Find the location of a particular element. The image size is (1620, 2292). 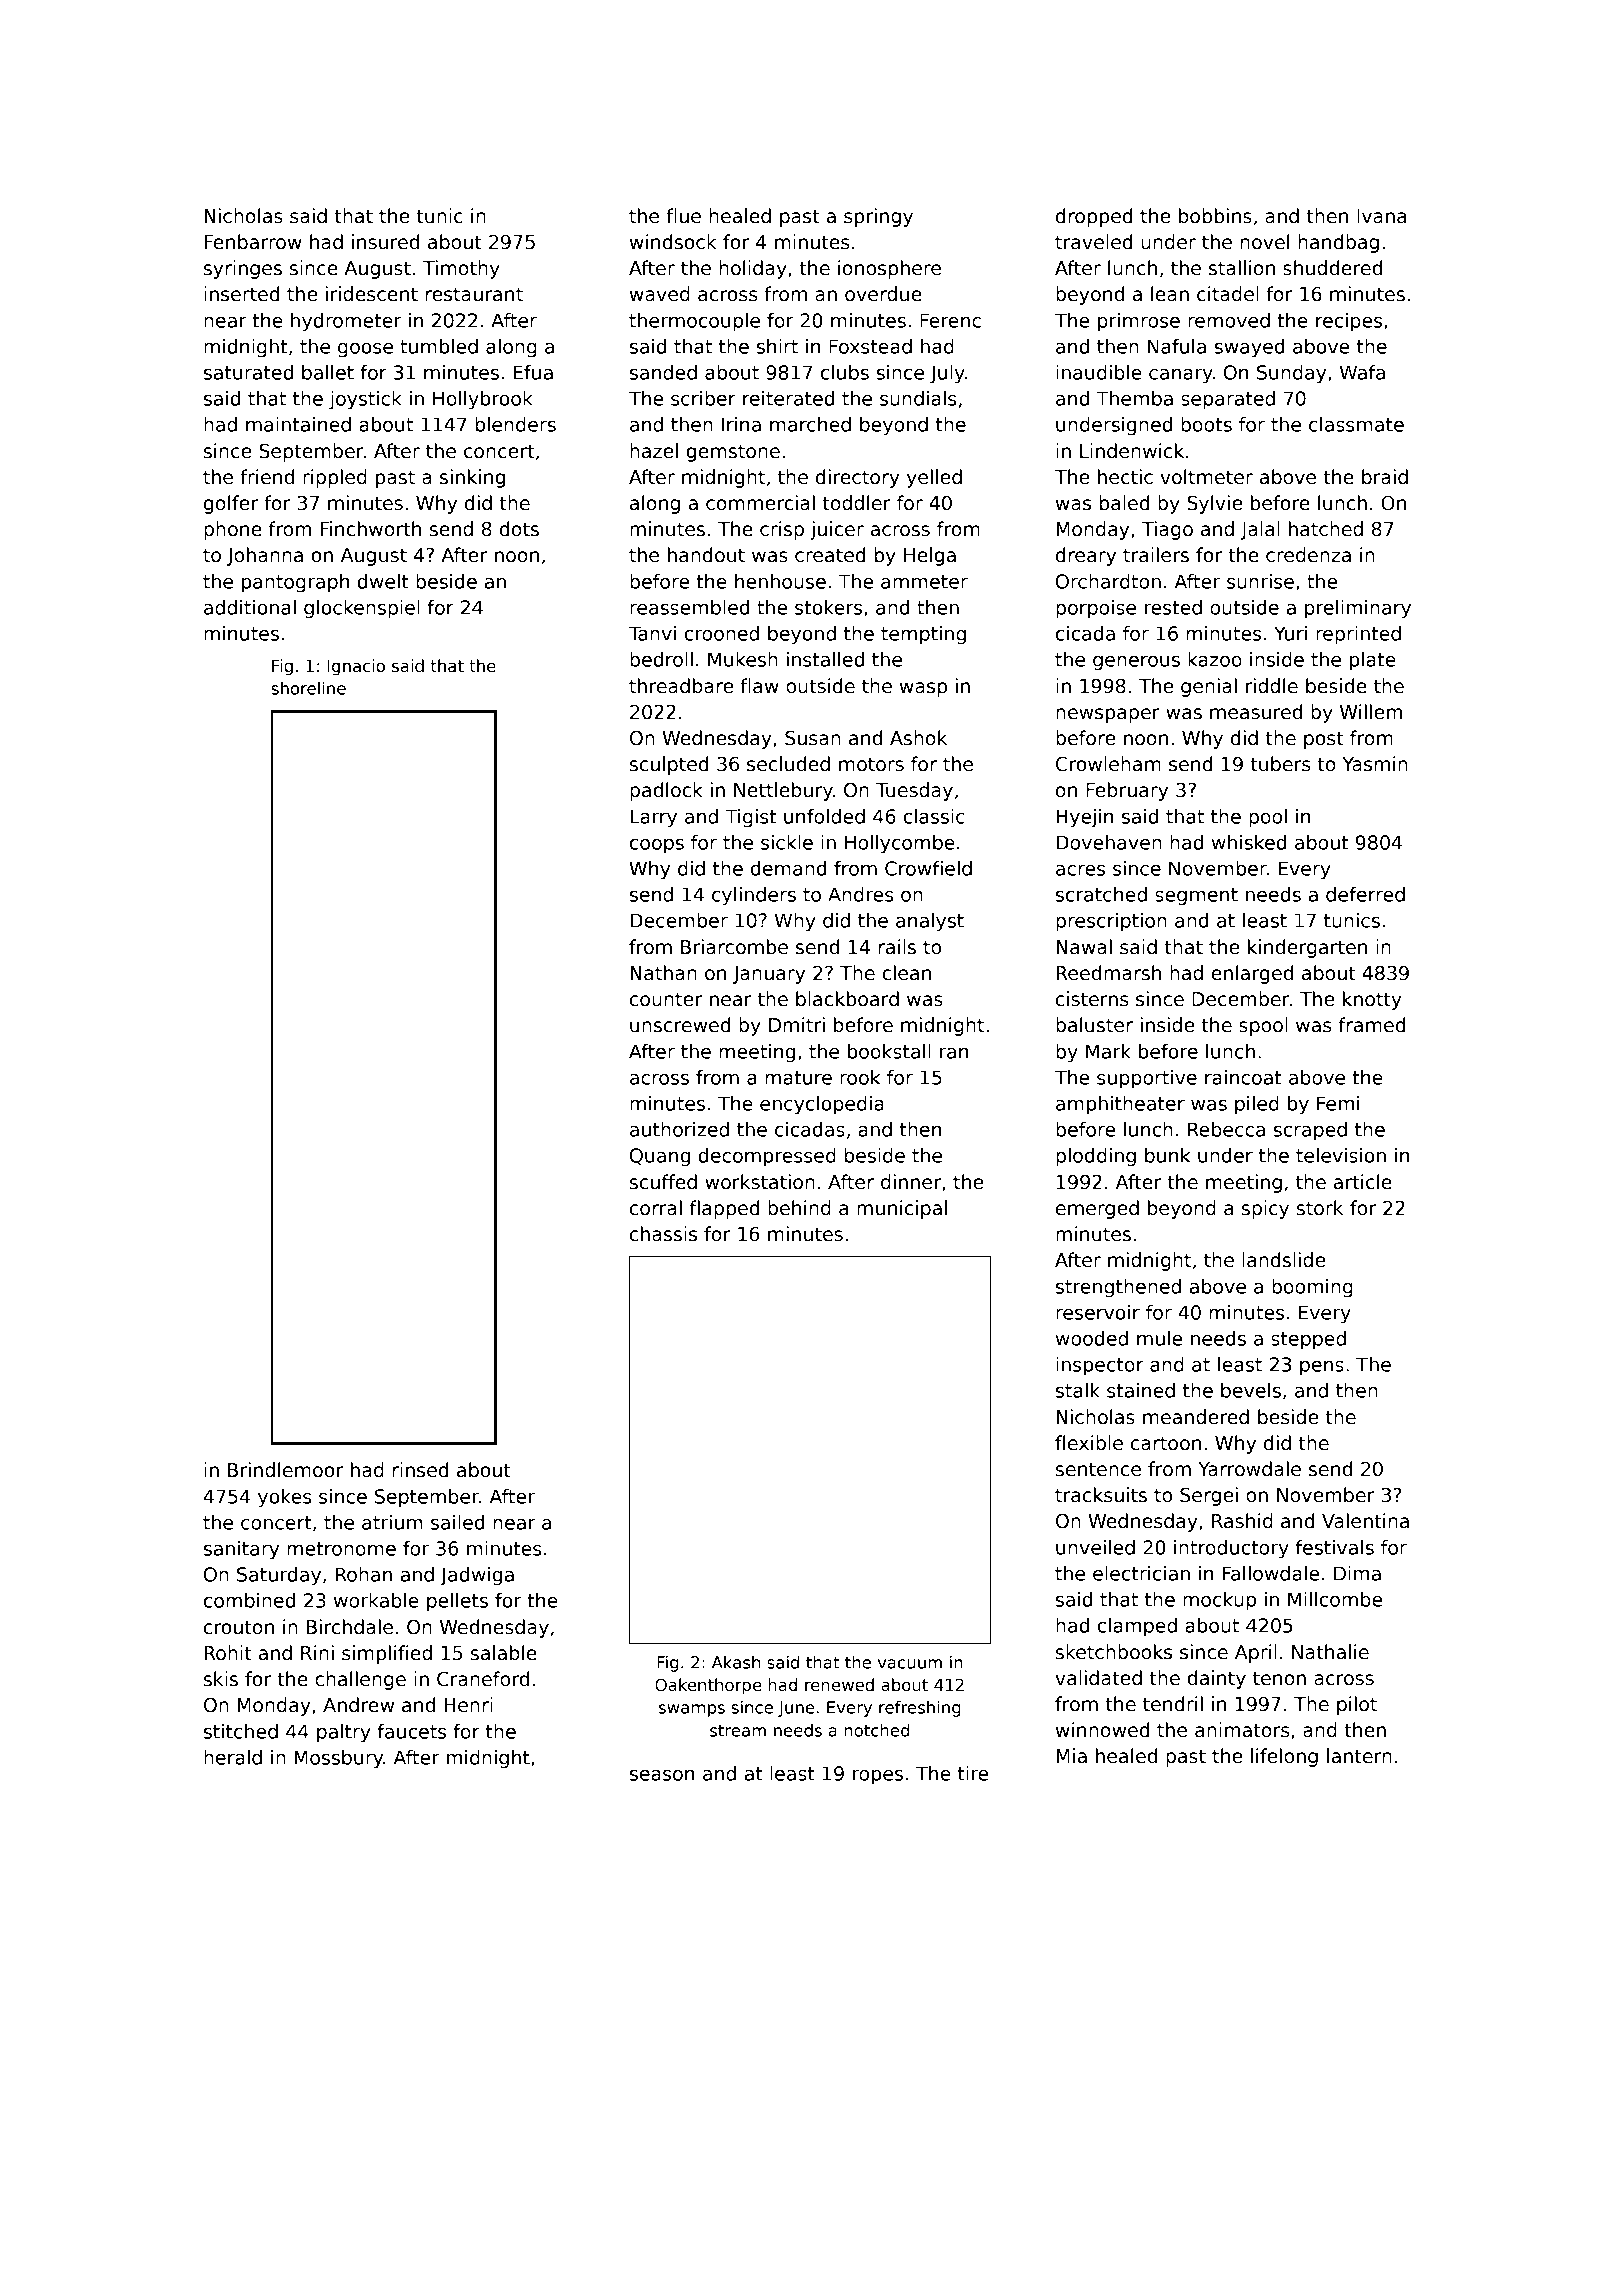

Andres is located at coordinates (861, 894).
